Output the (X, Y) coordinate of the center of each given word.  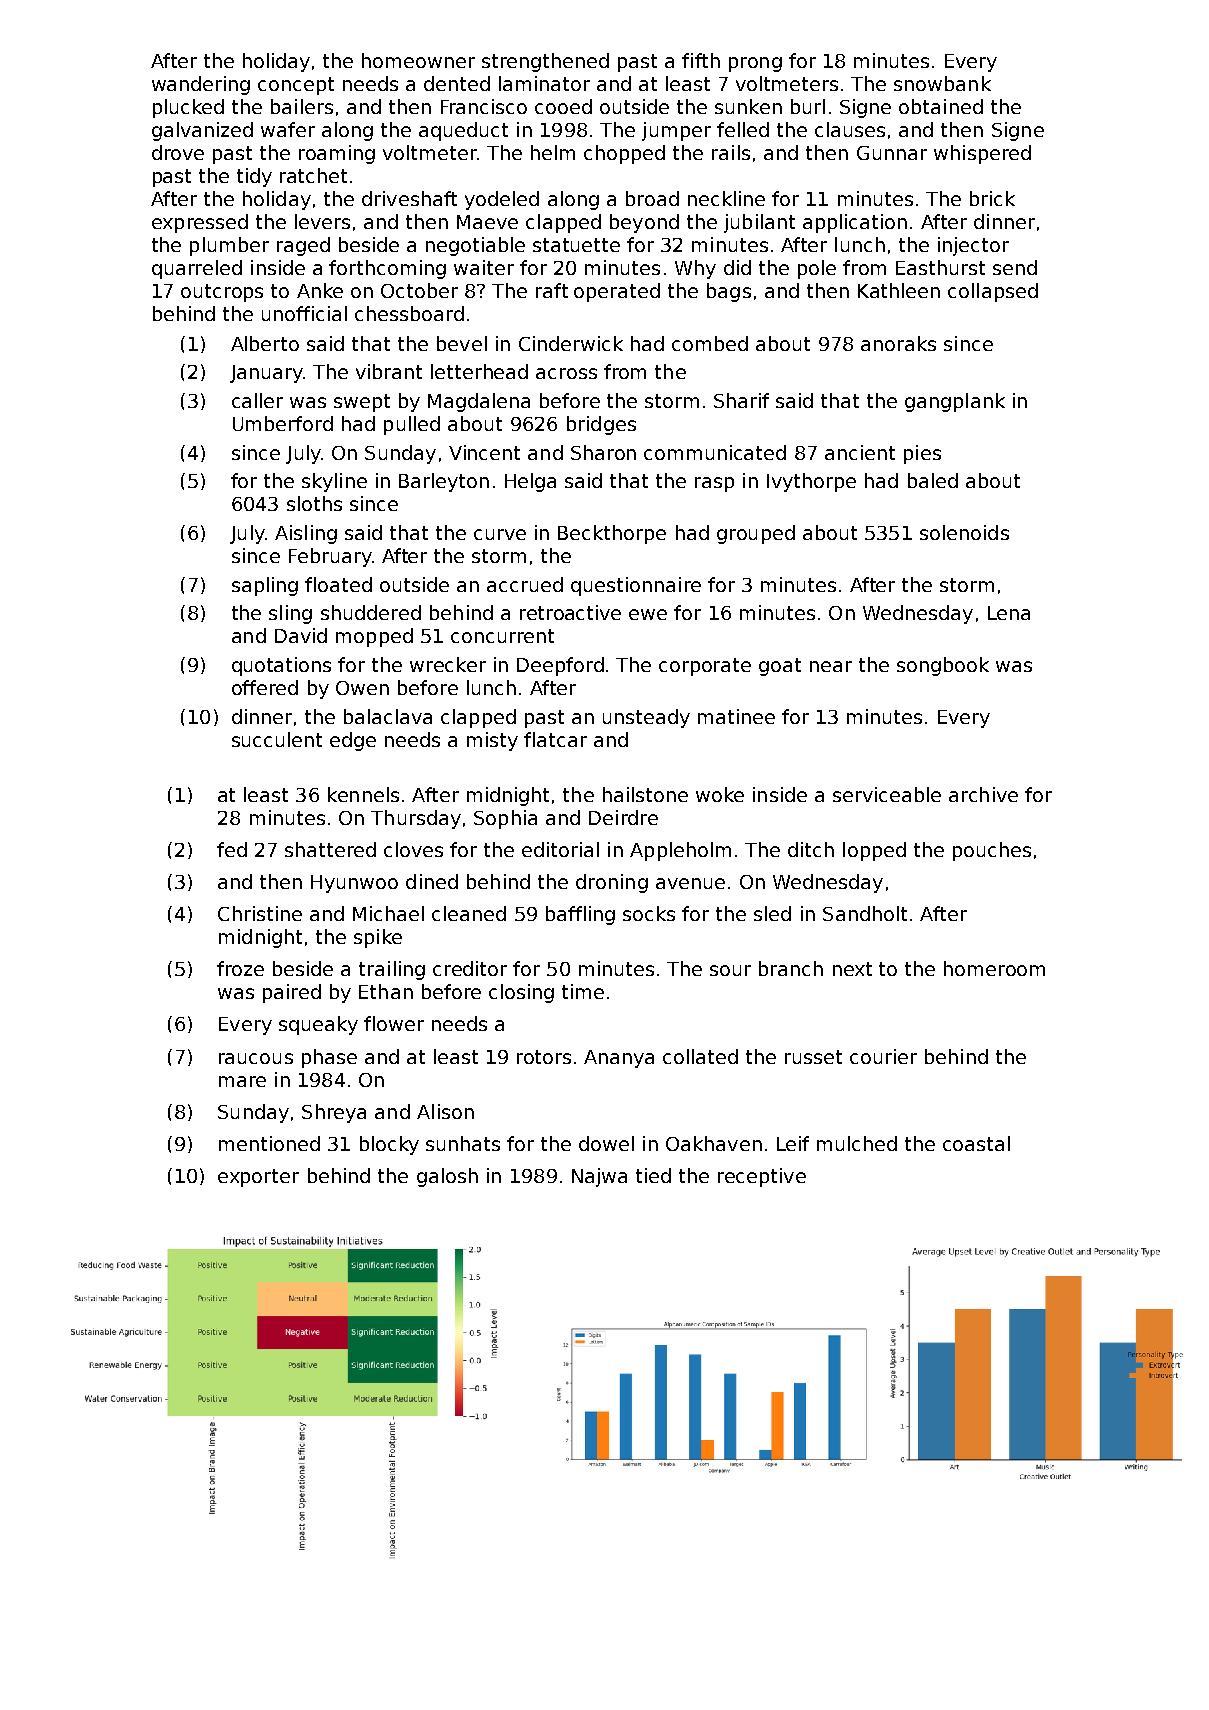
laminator (544, 83)
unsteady (646, 718)
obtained (941, 106)
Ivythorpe (811, 482)
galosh (447, 1177)
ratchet (313, 175)
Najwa (599, 1177)
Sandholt (865, 913)
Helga (530, 482)
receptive (762, 1177)
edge (353, 741)
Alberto (265, 343)
